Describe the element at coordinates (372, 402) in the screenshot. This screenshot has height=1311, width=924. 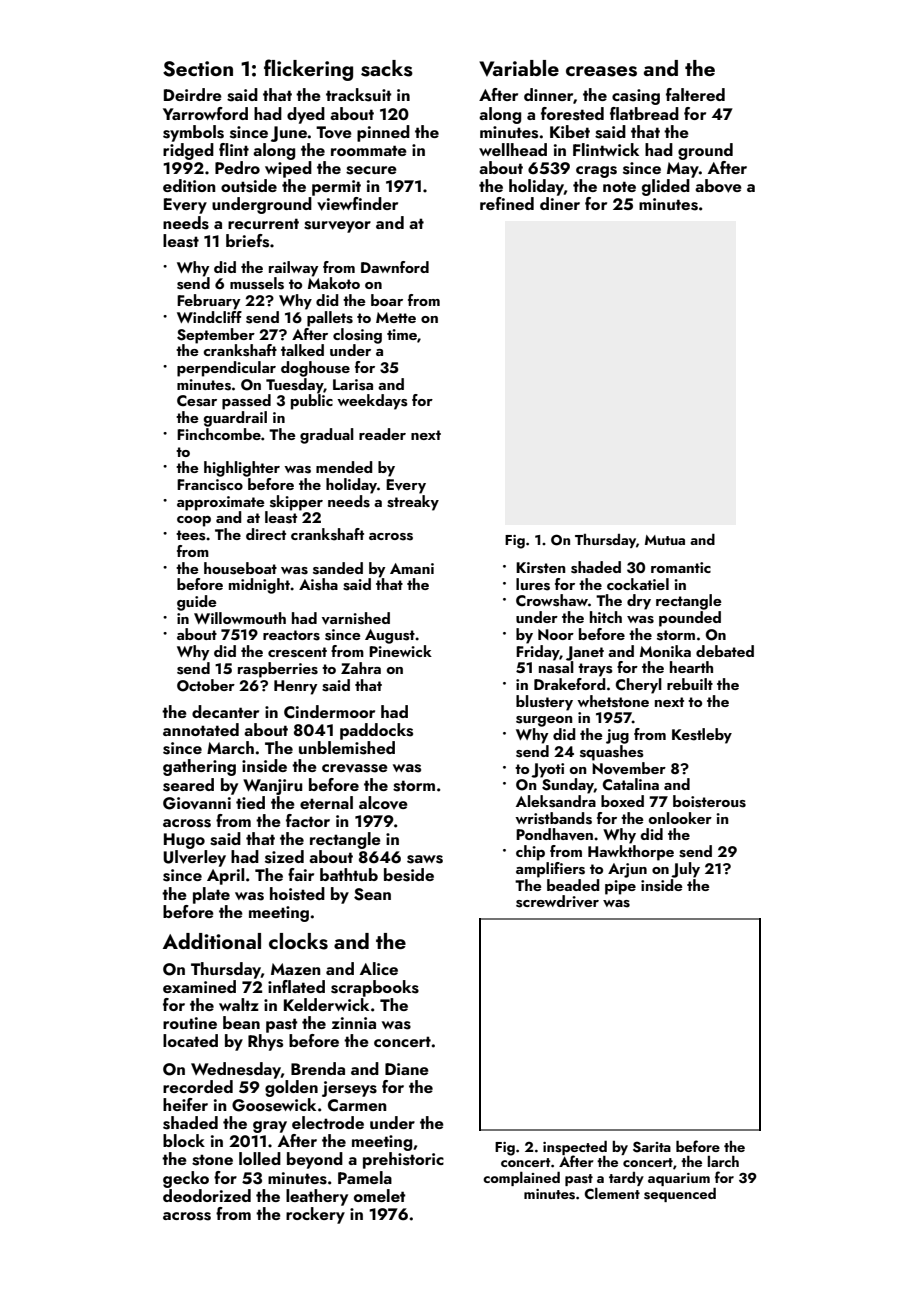
I see `weekdays` at that location.
